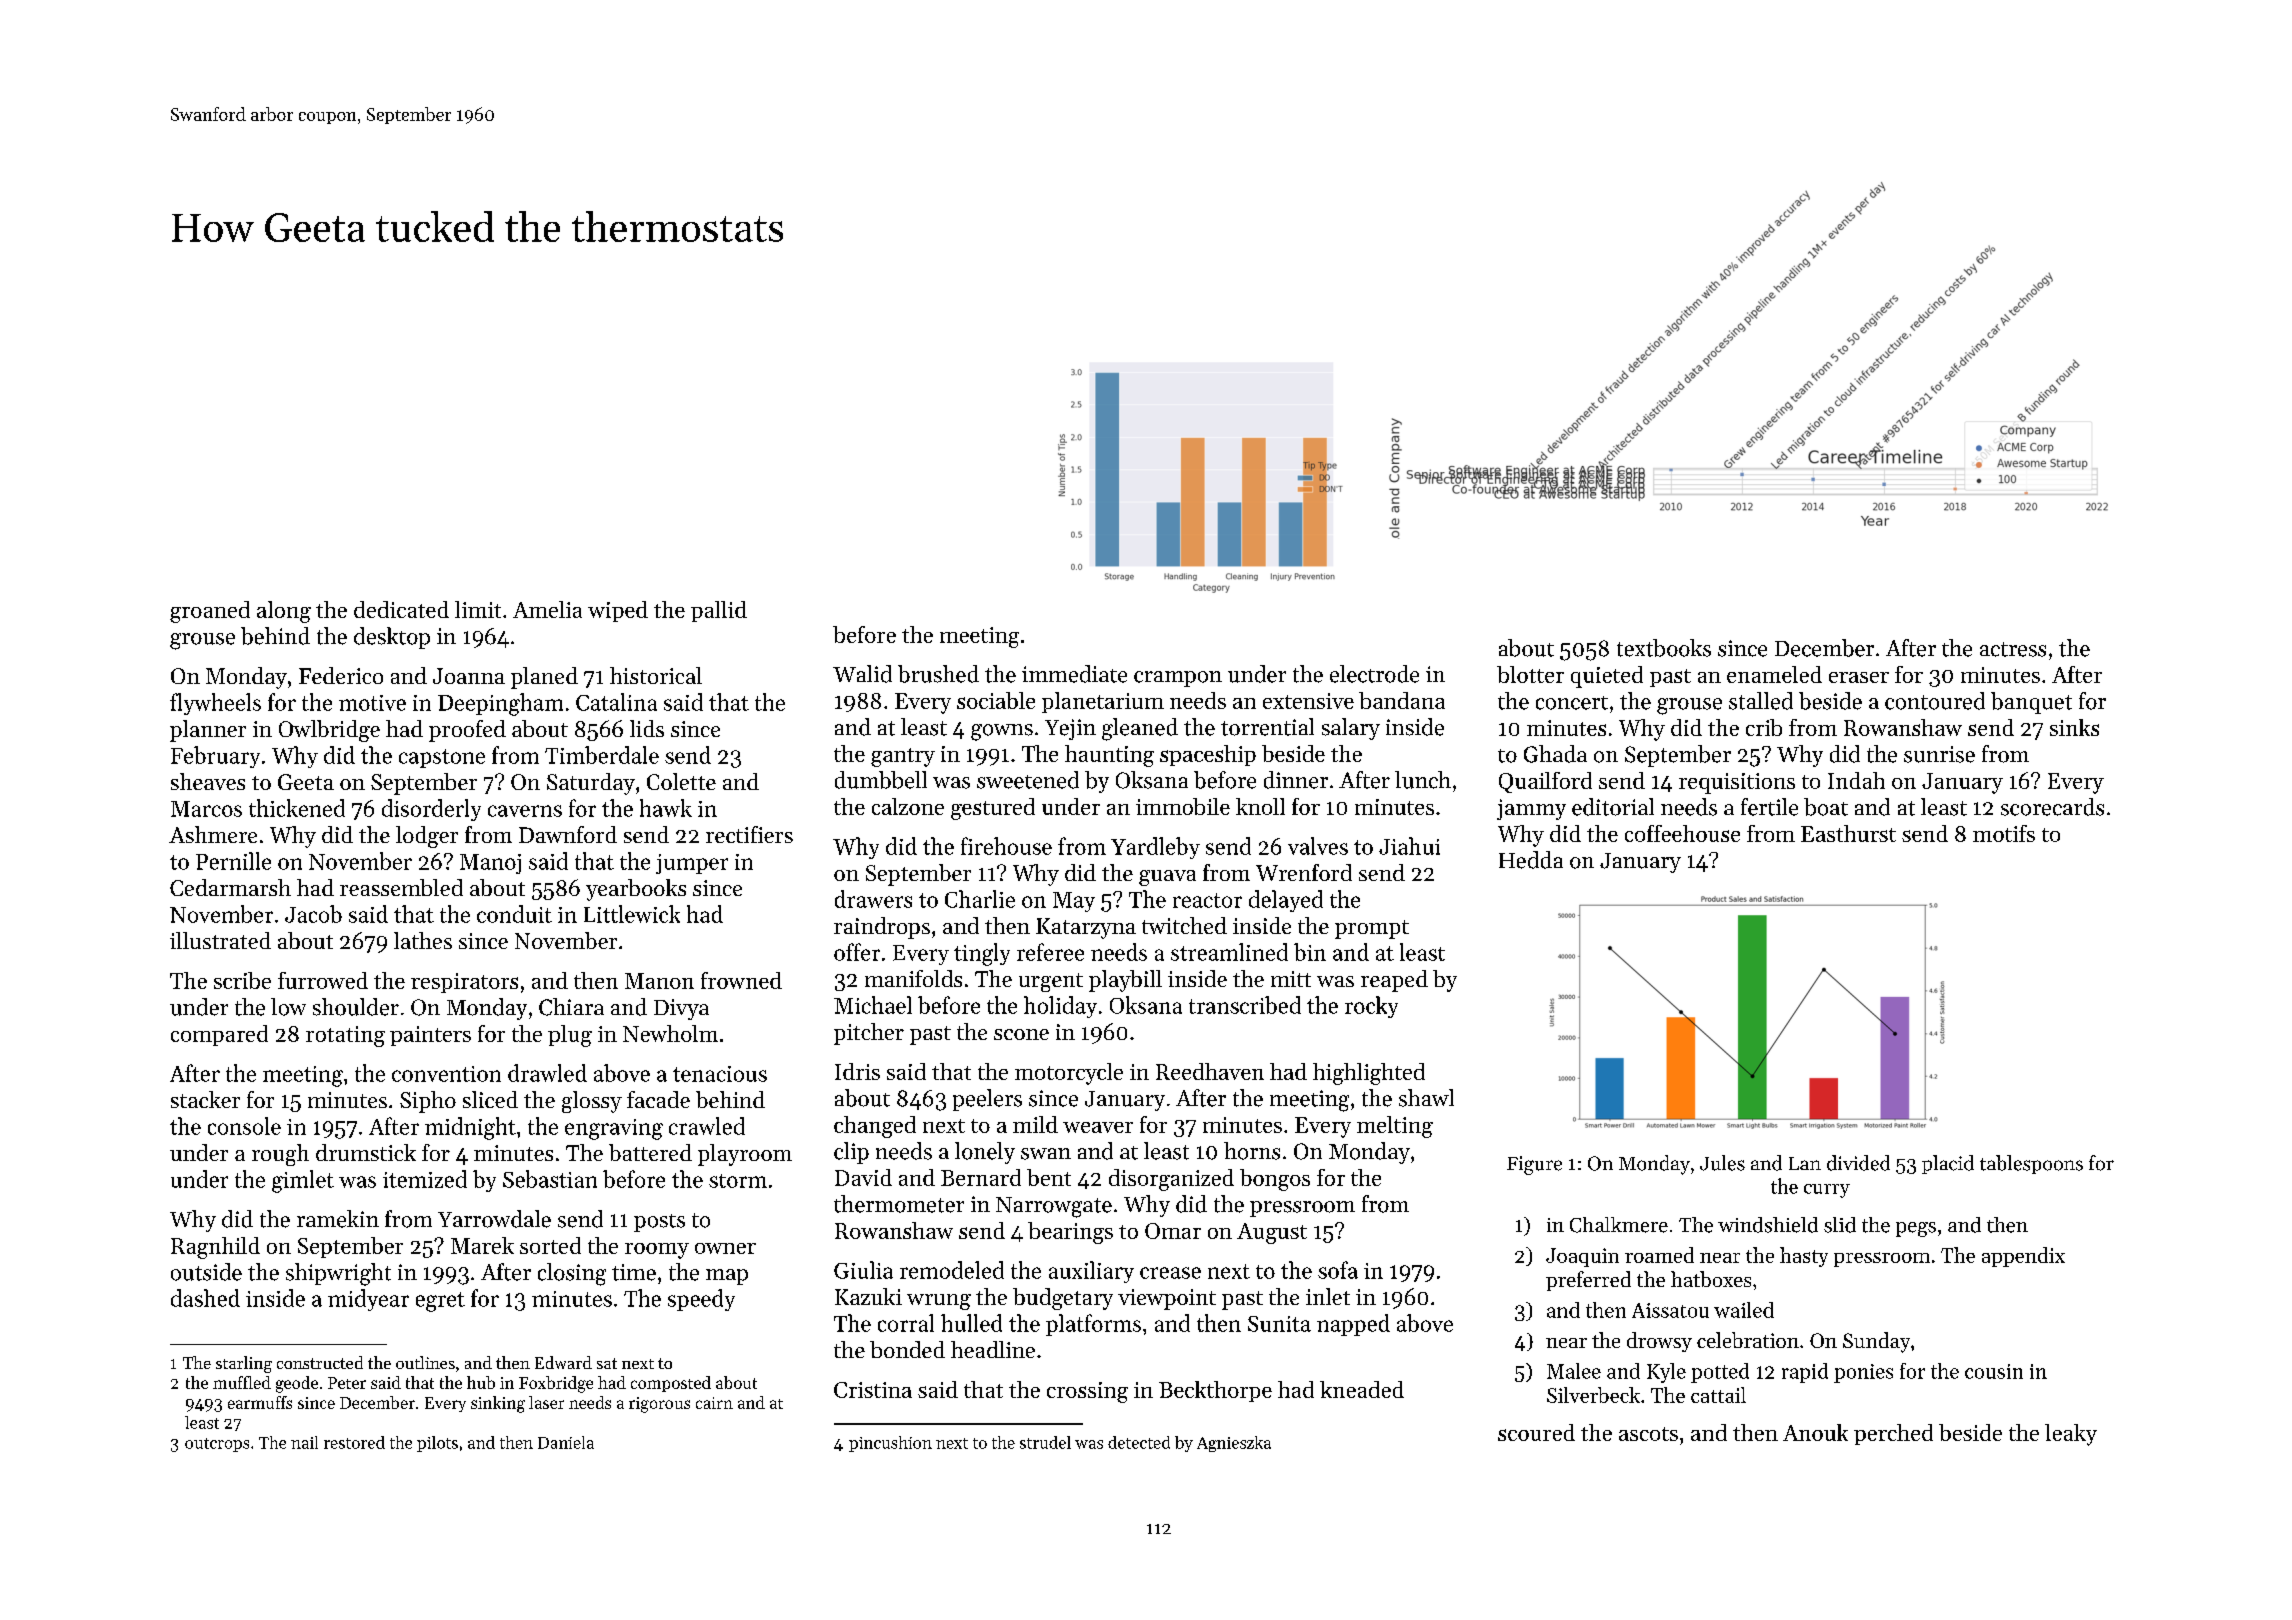 The height and width of the screenshot is (1620, 2292). I want to click on bonded, so click(907, 1349).
